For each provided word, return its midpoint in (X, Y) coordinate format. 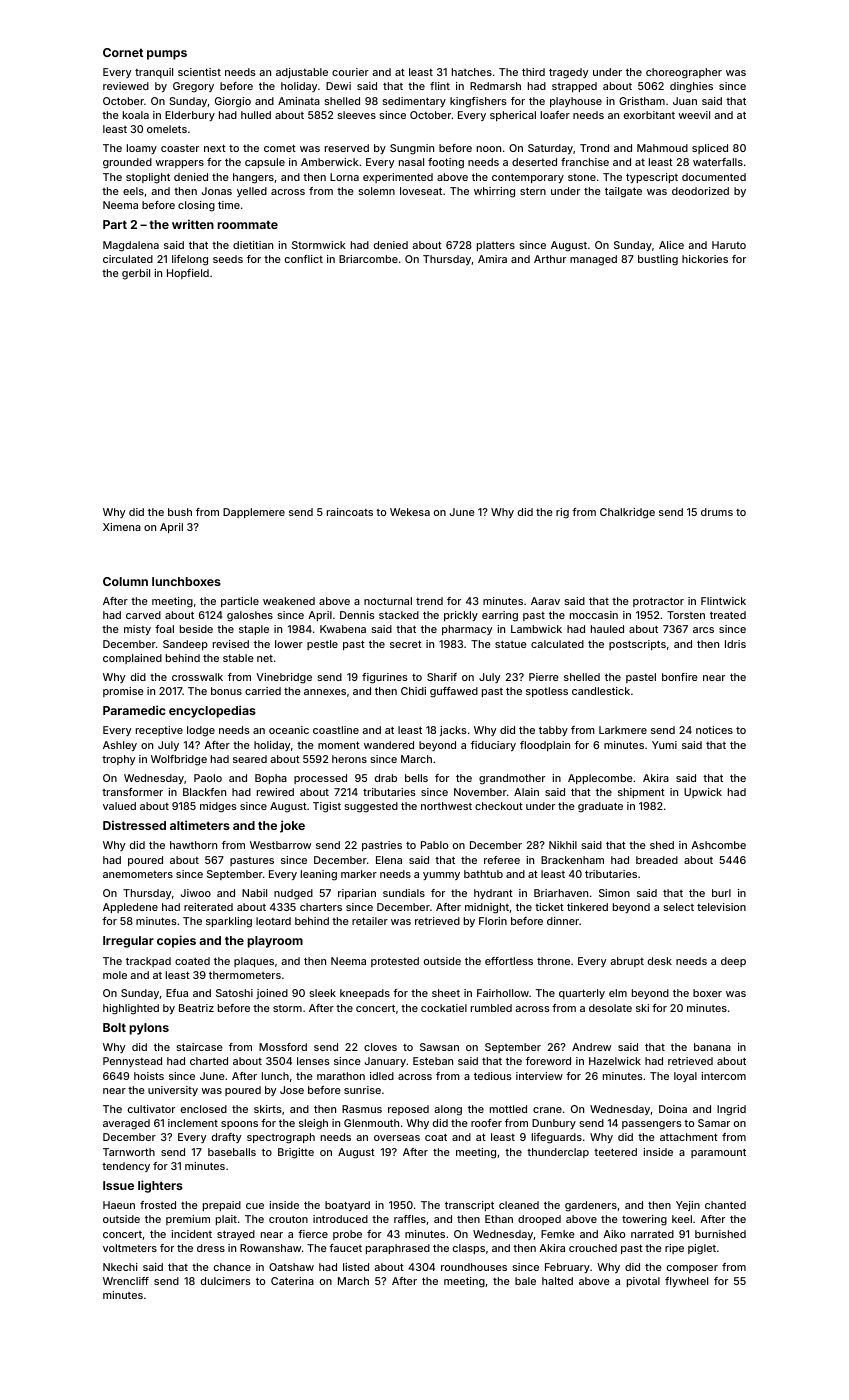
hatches (472, 72)
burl (721, 893)
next (215, 148)
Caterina (292, 1281)
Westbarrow (280, 845)
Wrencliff (126, 1281)
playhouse (576, 102)
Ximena (122, 527)
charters (321, 907)
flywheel (686, 1282)
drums (717, 512)
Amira (492, 259)
